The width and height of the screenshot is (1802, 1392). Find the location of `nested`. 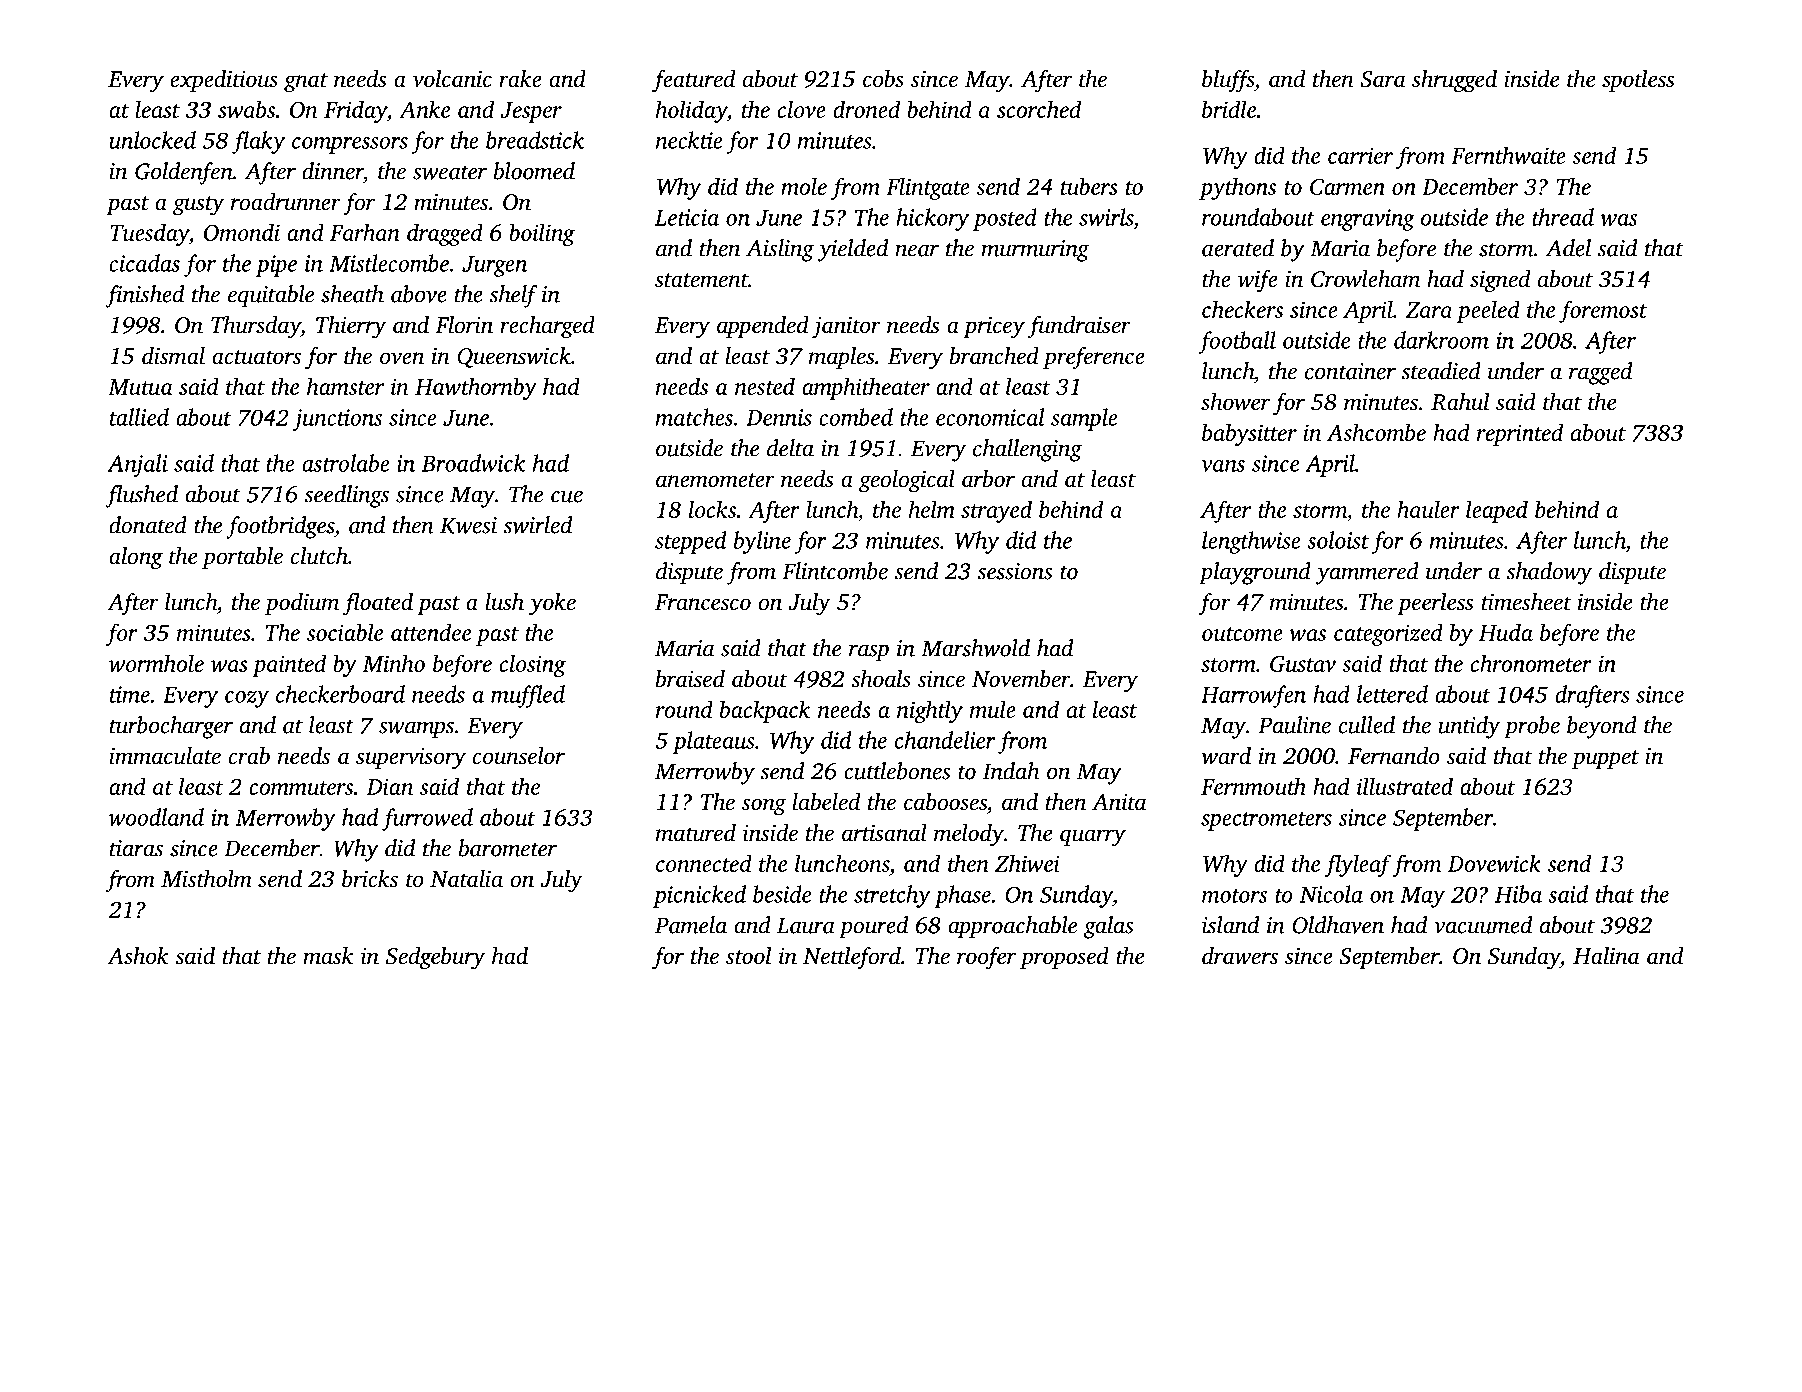

nested is located at coordinates (765, 386).
